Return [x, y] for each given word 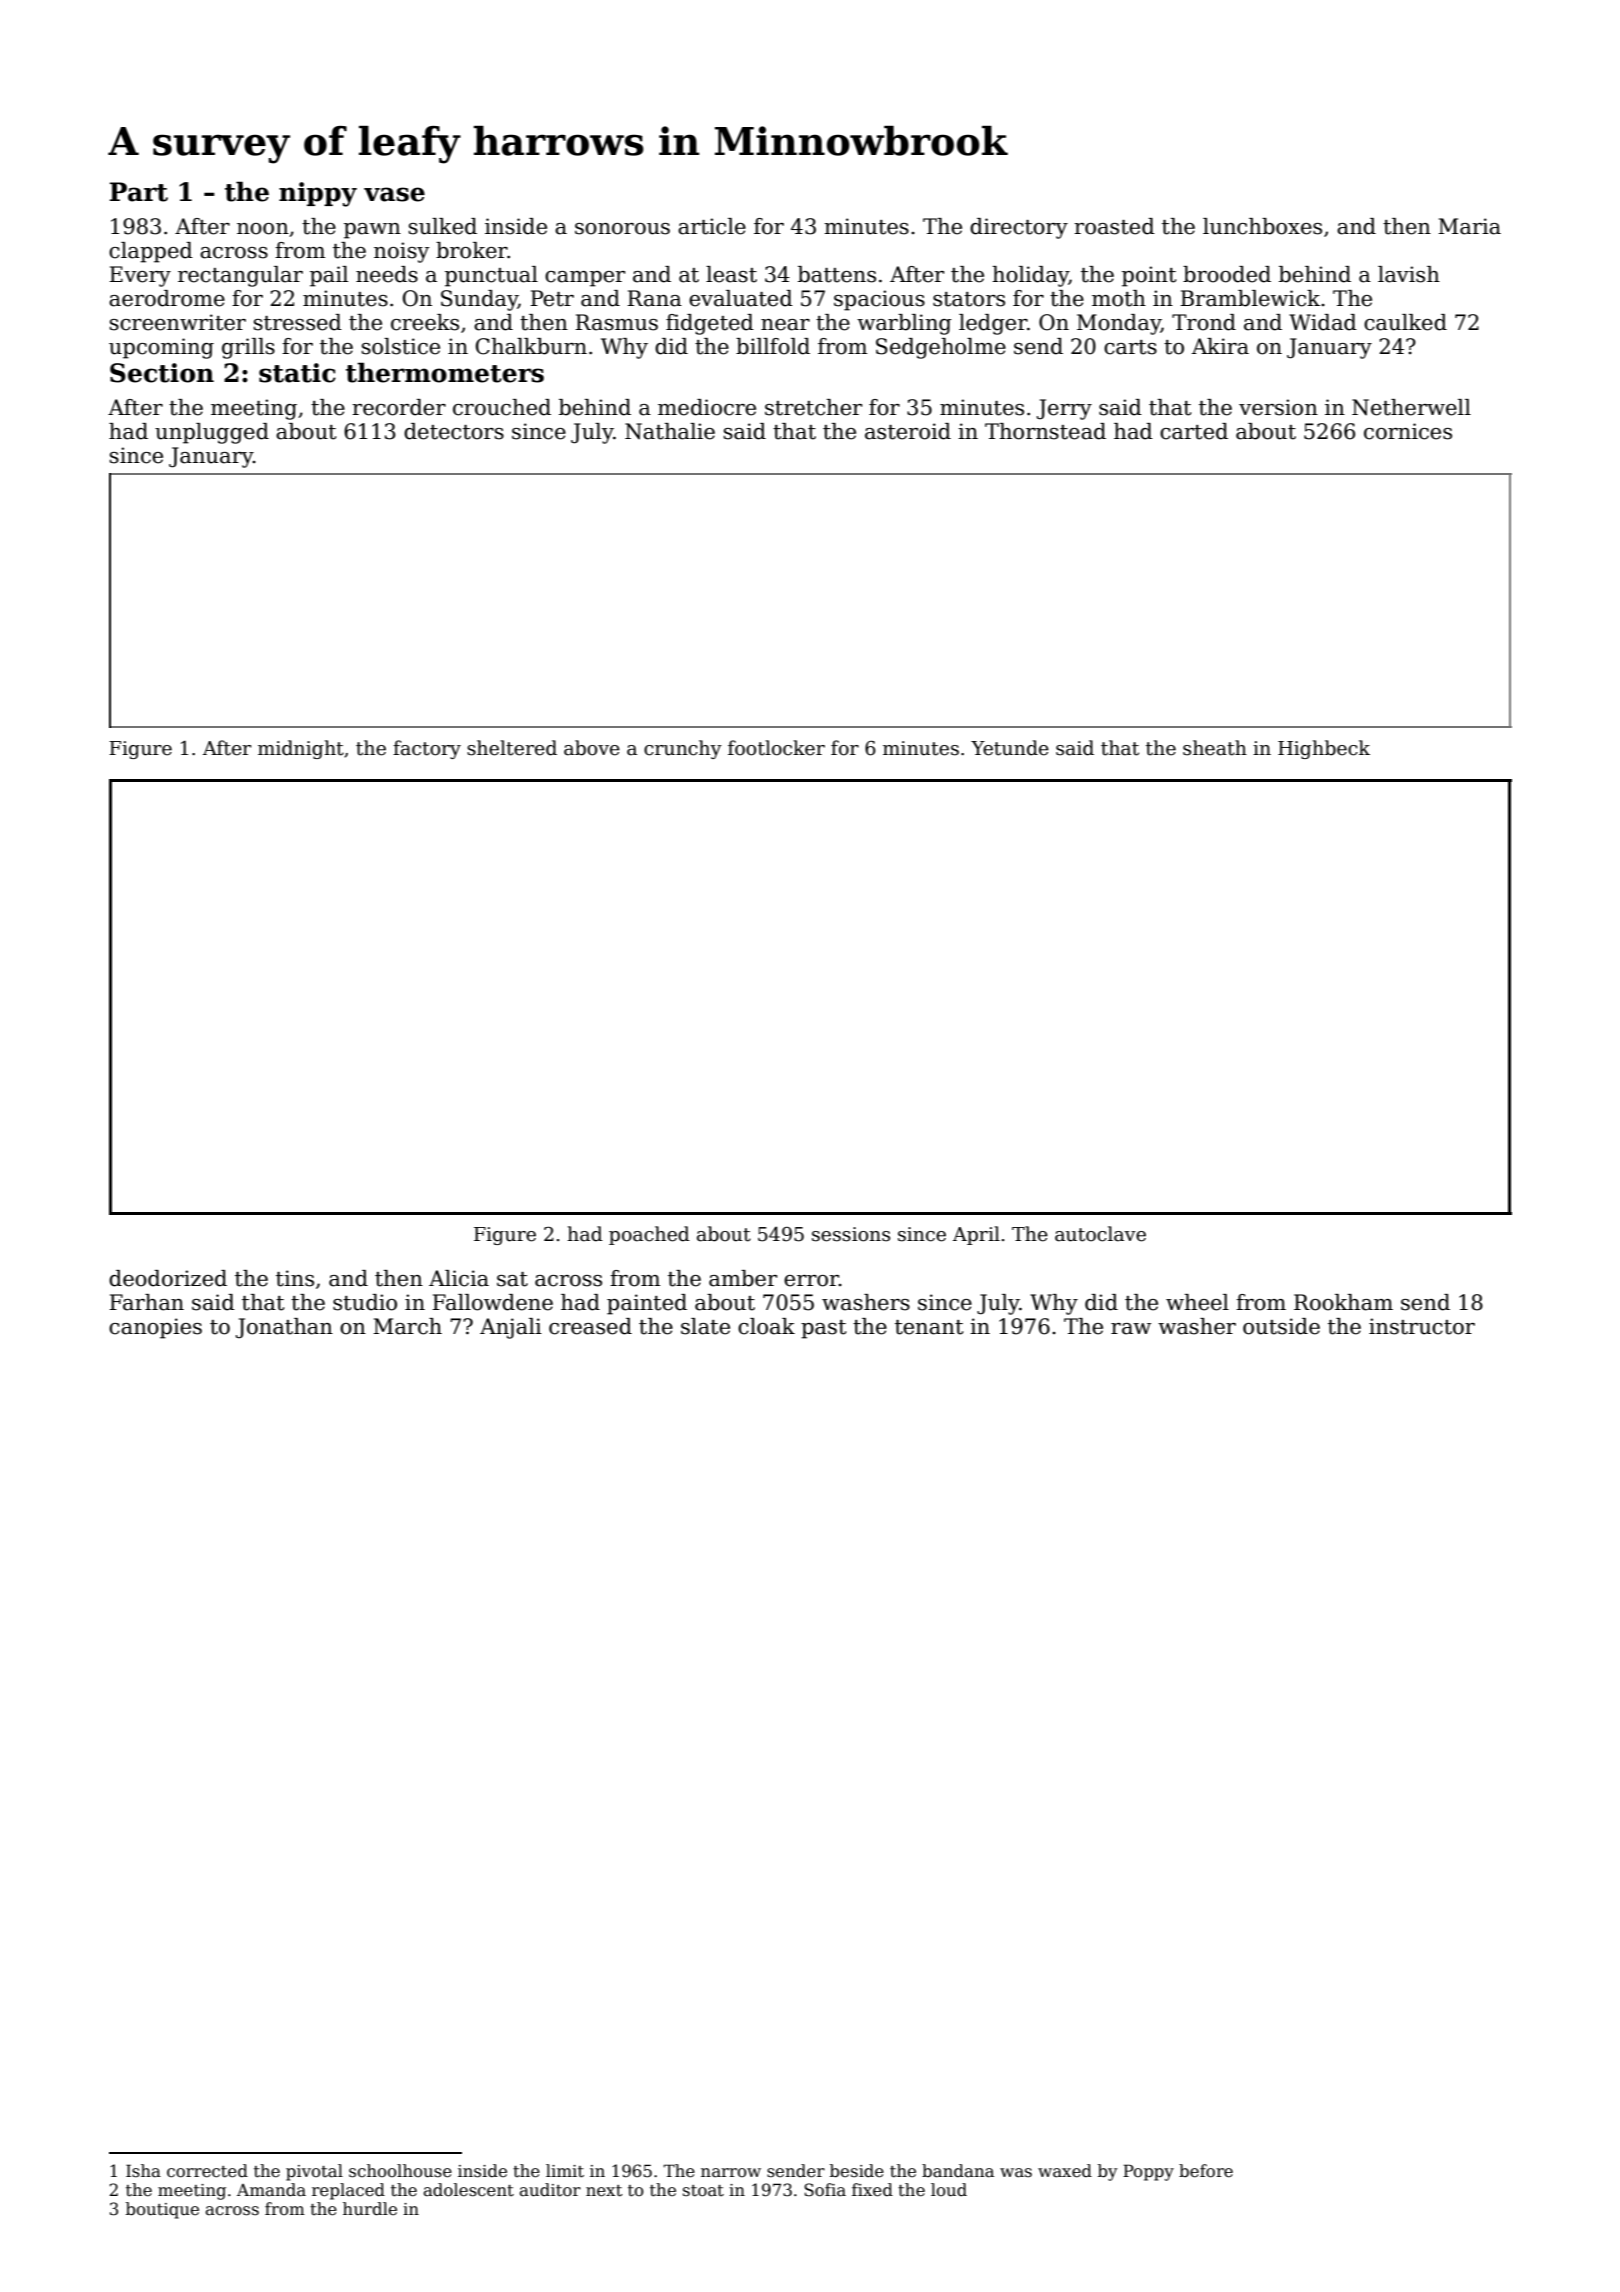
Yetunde [1010, 748]
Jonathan [284, 1328]
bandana [958, 2171]
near [785, 325]
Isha [143, 2170]
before [1206, 2171]
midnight [301, 749]
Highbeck [1324, 749]
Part [138, 192]
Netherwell [1411, 407]
